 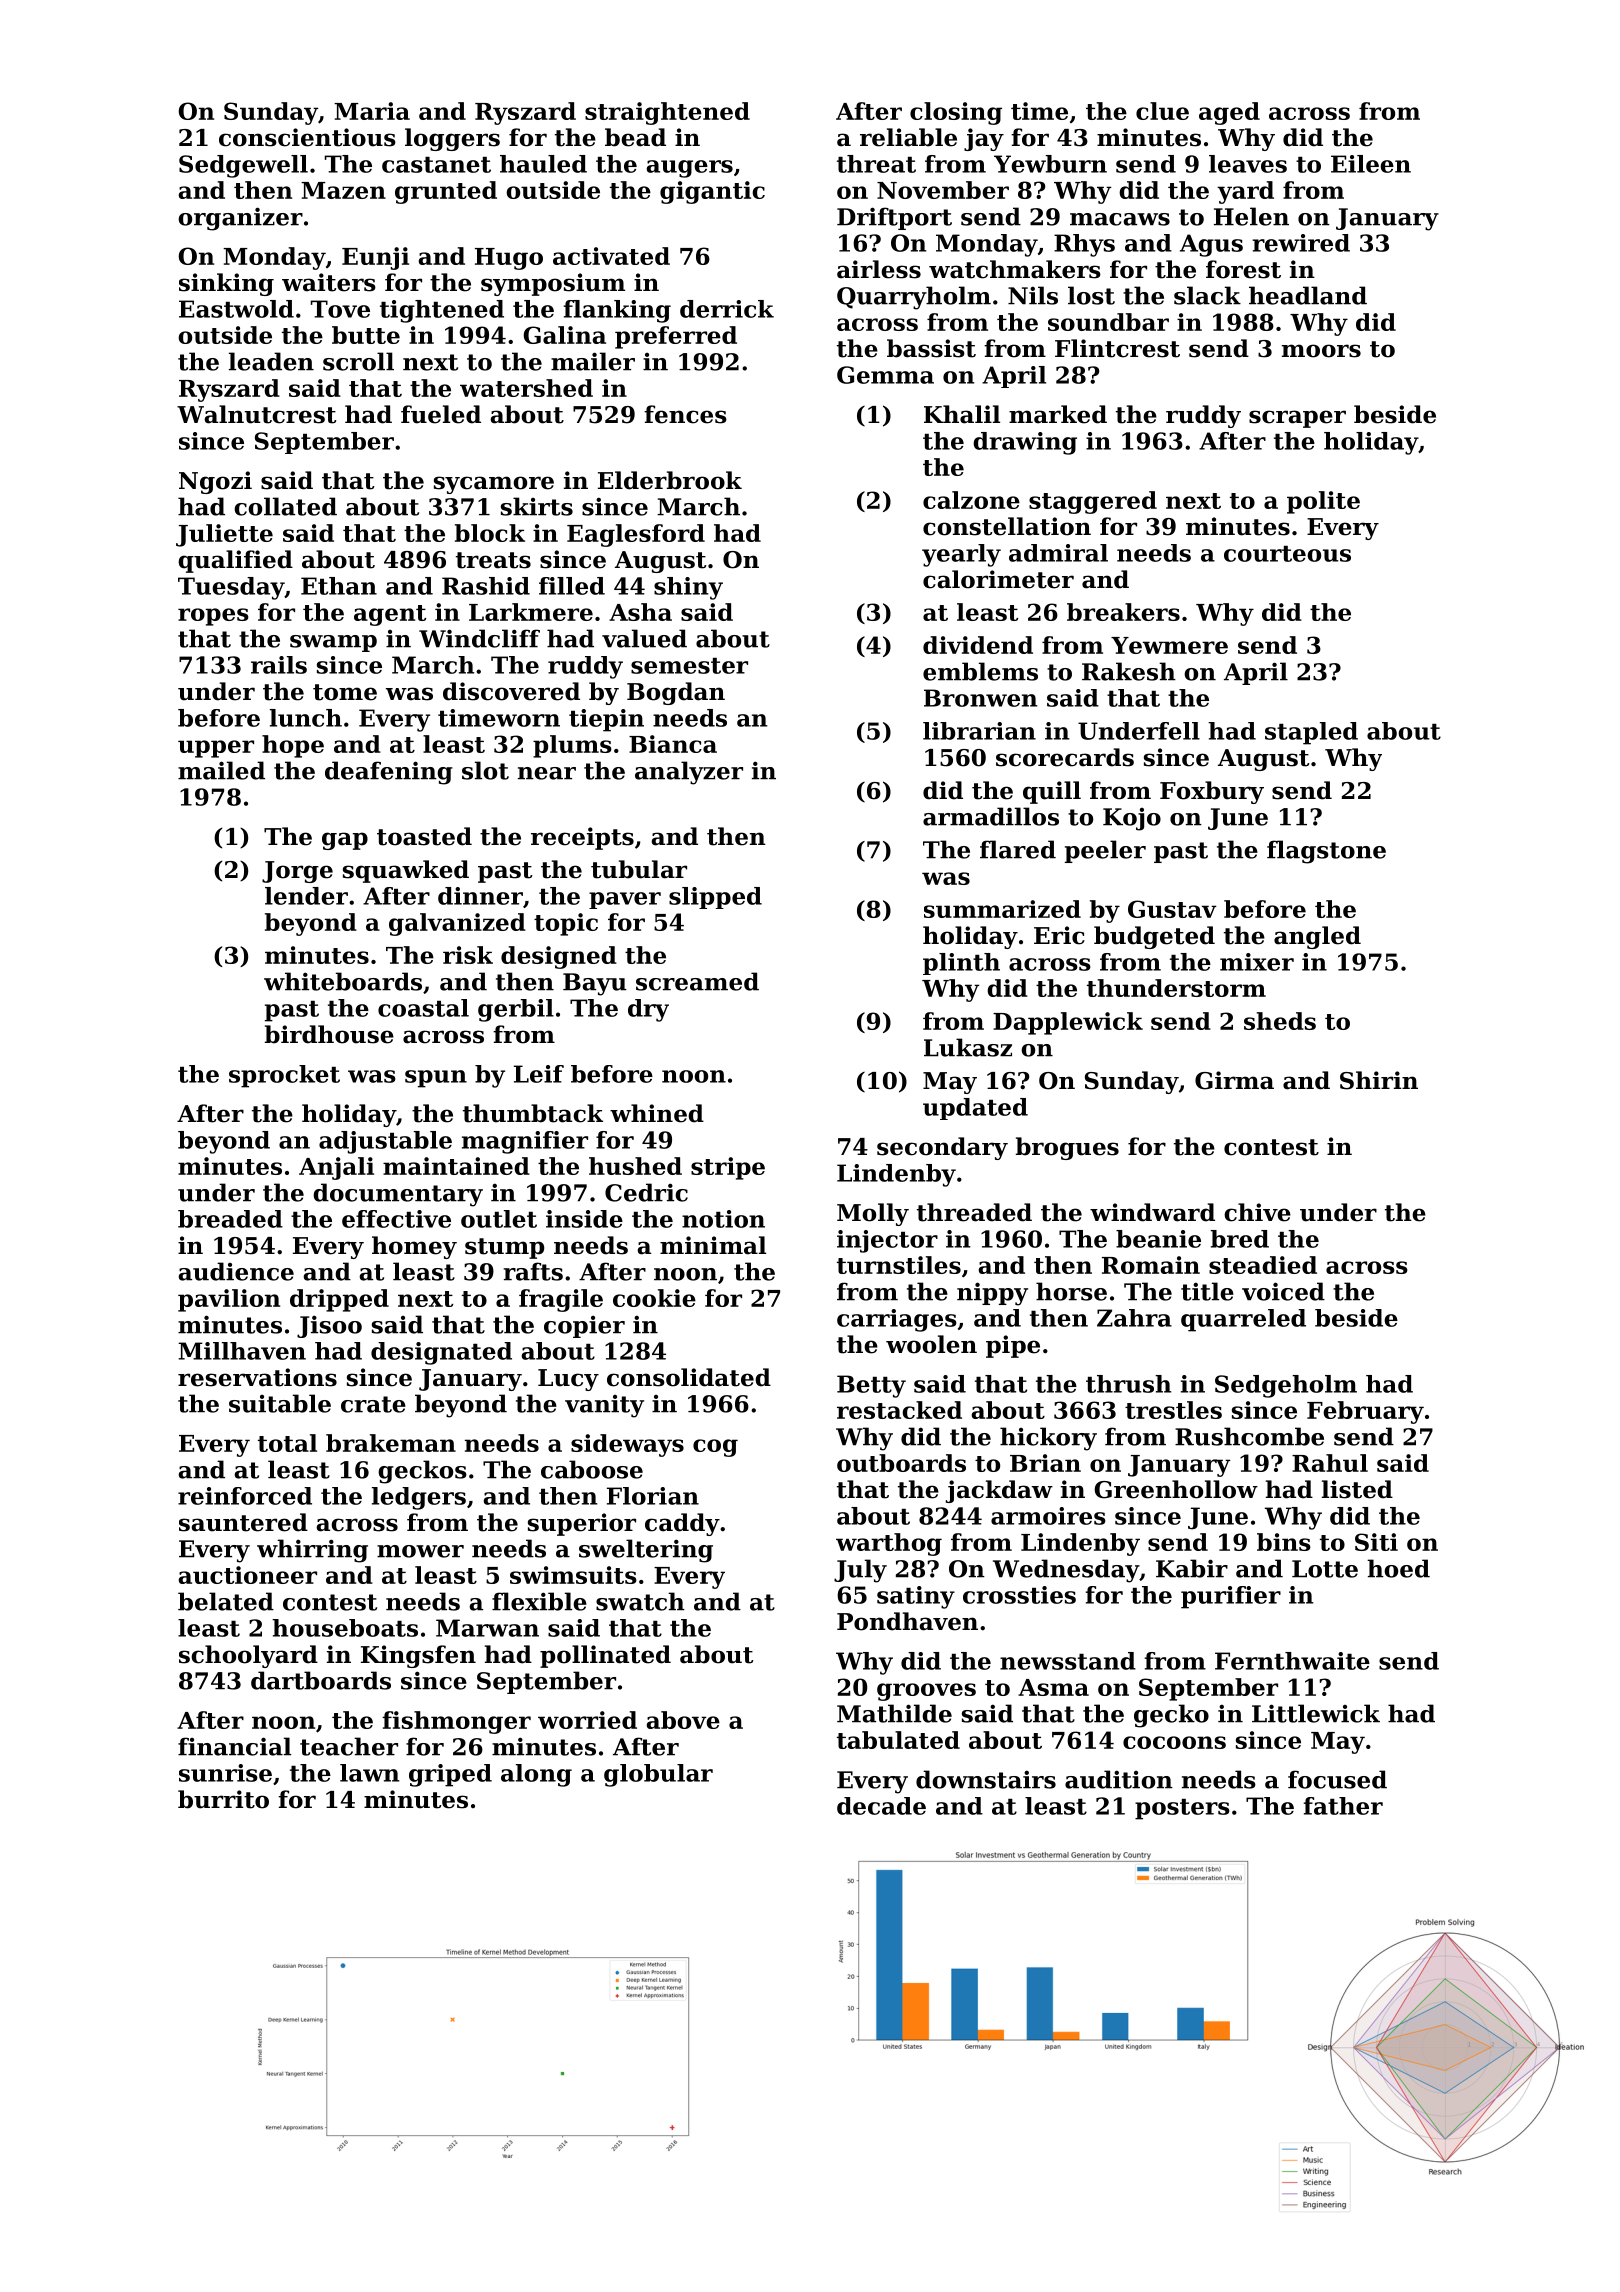 I want to click on above, so click(x=683, y=1720).
